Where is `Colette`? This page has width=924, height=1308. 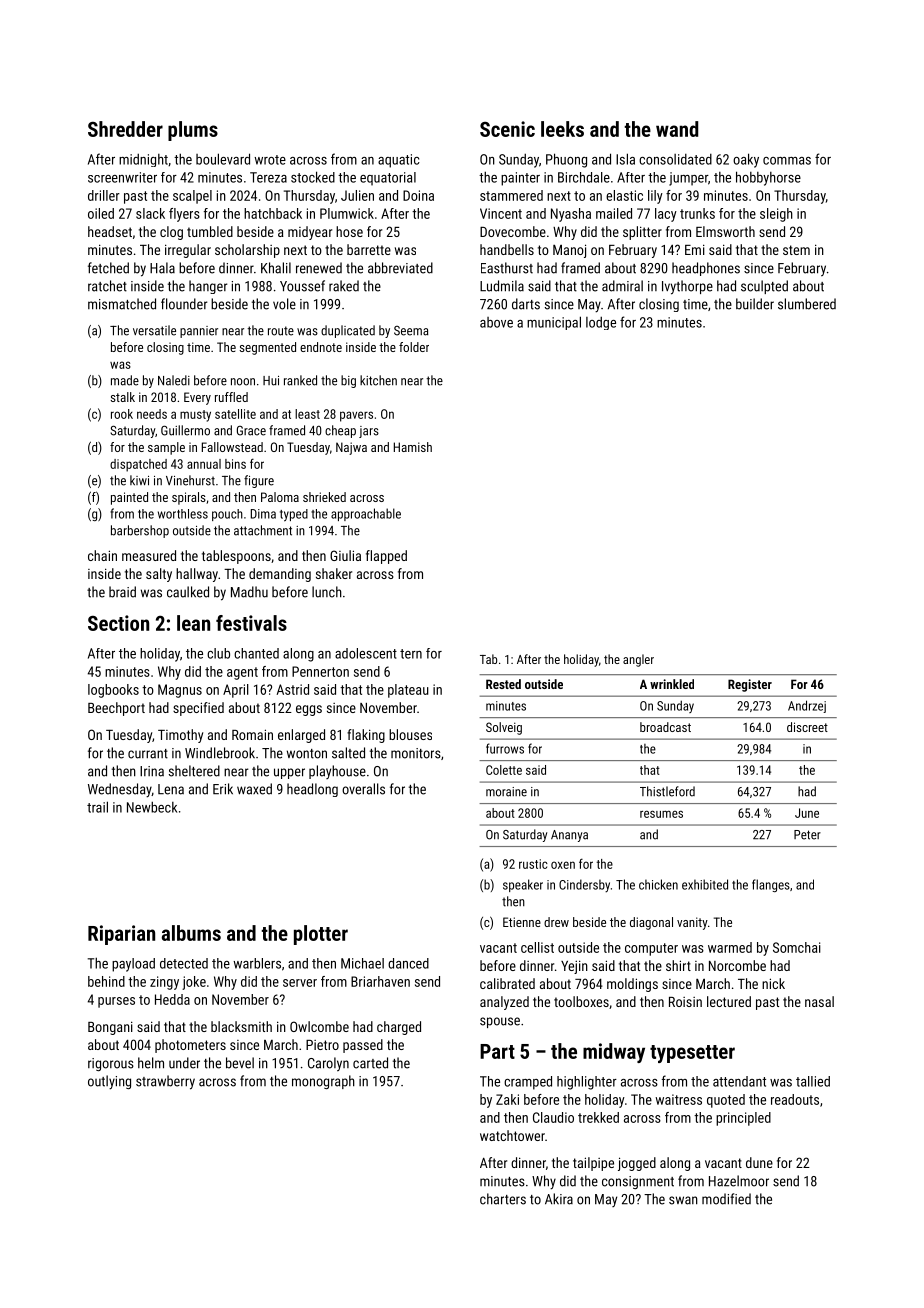
Colette is located at coordinates (504, 770).
